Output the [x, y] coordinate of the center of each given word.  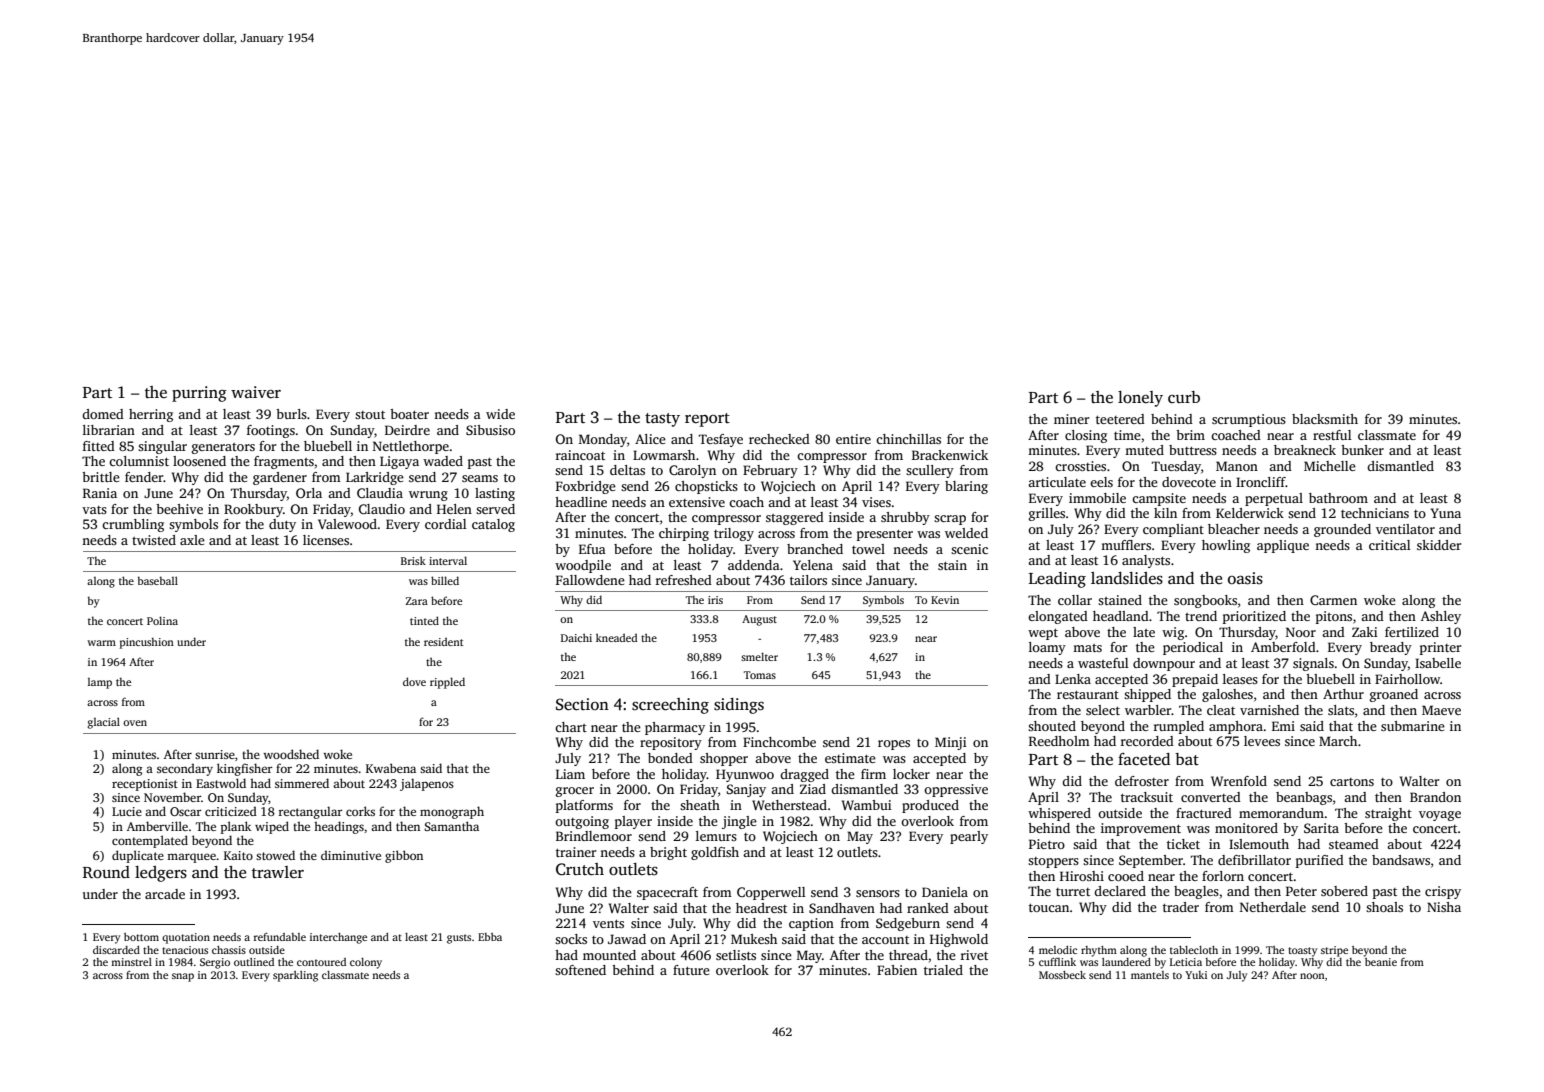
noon [1312, 976]
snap [183, 977]
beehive [179, 509]
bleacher [1234, 529]
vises [876, 502]
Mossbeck [1062, 975]
